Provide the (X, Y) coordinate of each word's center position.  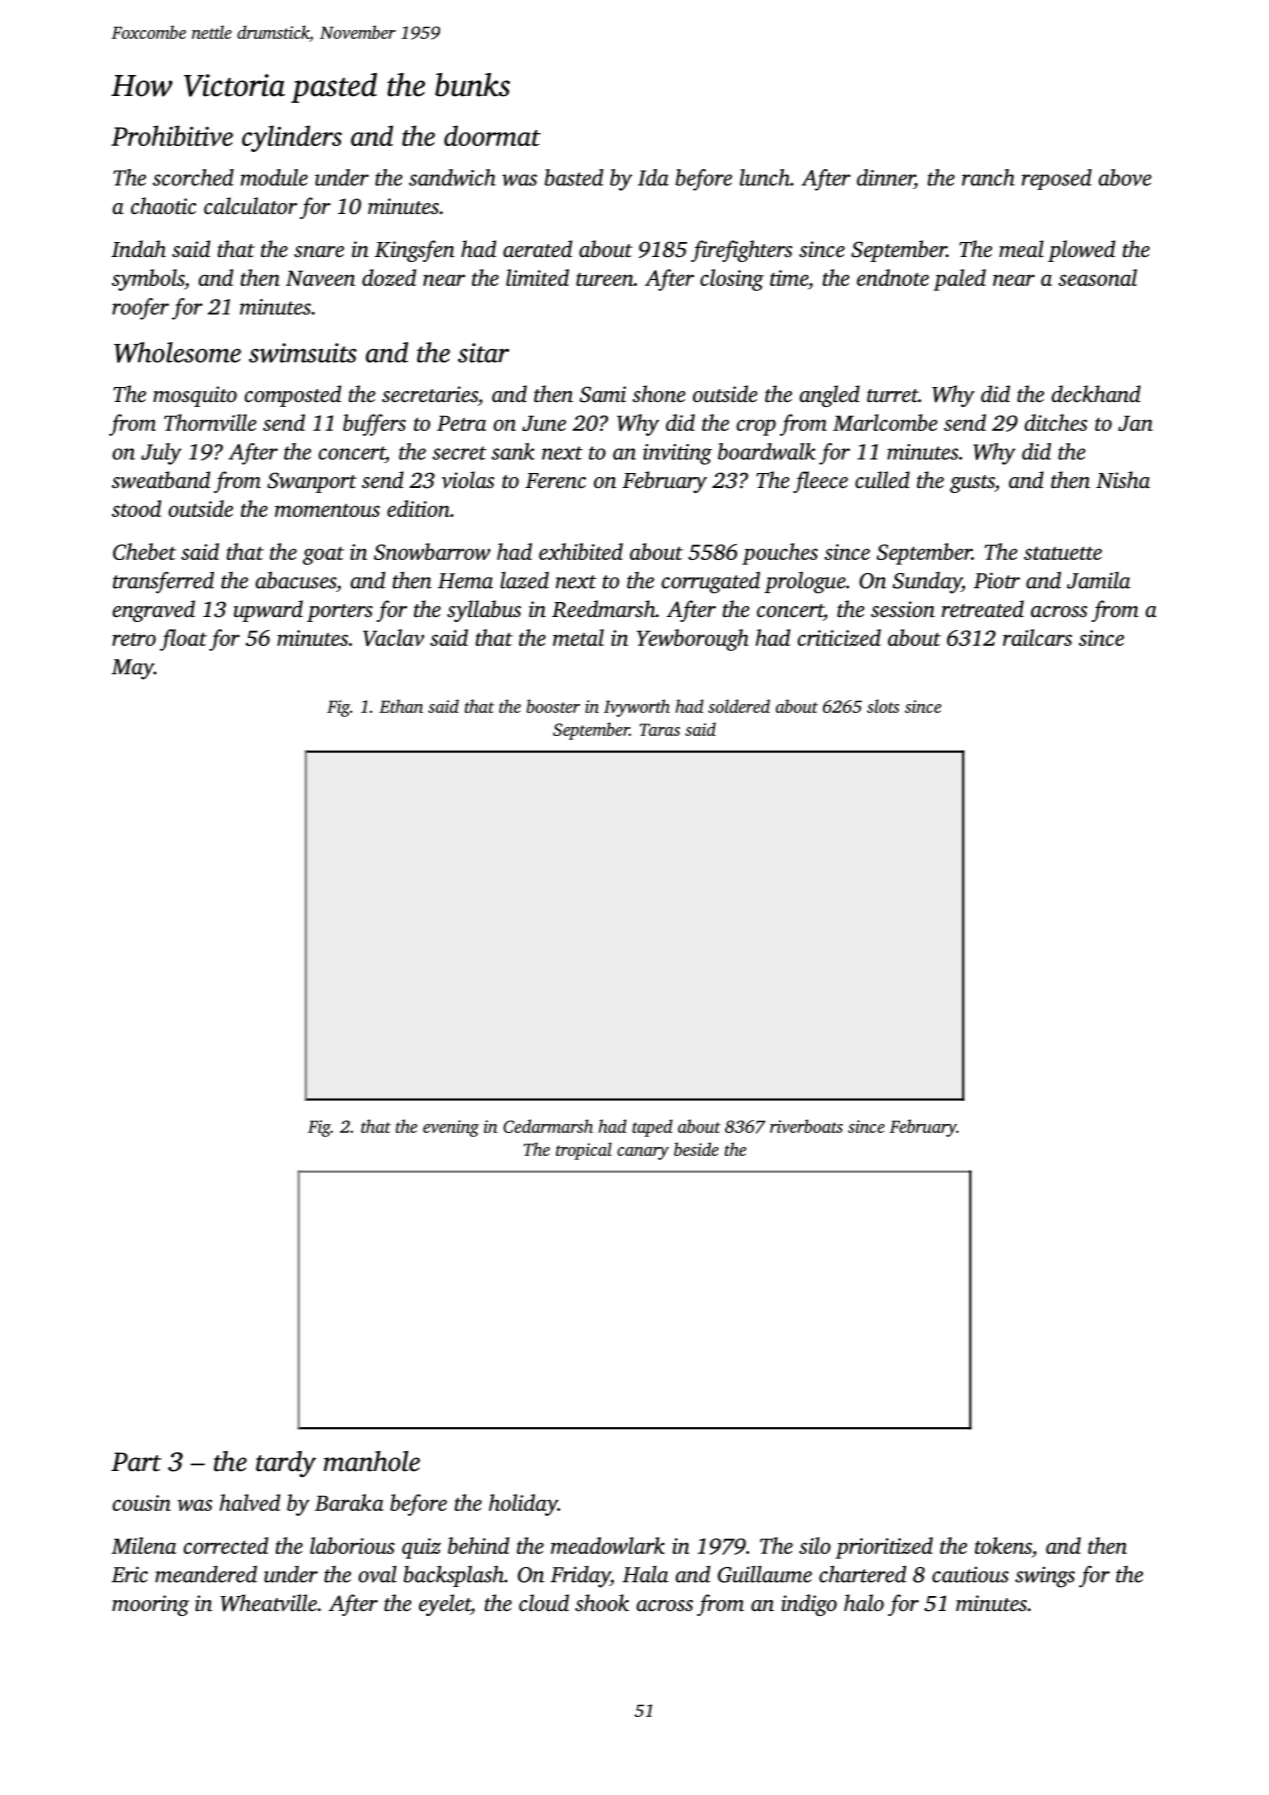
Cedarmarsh (548, 1126)
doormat (492, 135)
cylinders (292, 138)
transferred (163, 583)
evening (451, 1128)
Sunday (927, 583)
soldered (739, 706)
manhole (372, 1461)
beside (696, 1149)
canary (643, 1153)
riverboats (806, 1126)
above (1125, 177)
